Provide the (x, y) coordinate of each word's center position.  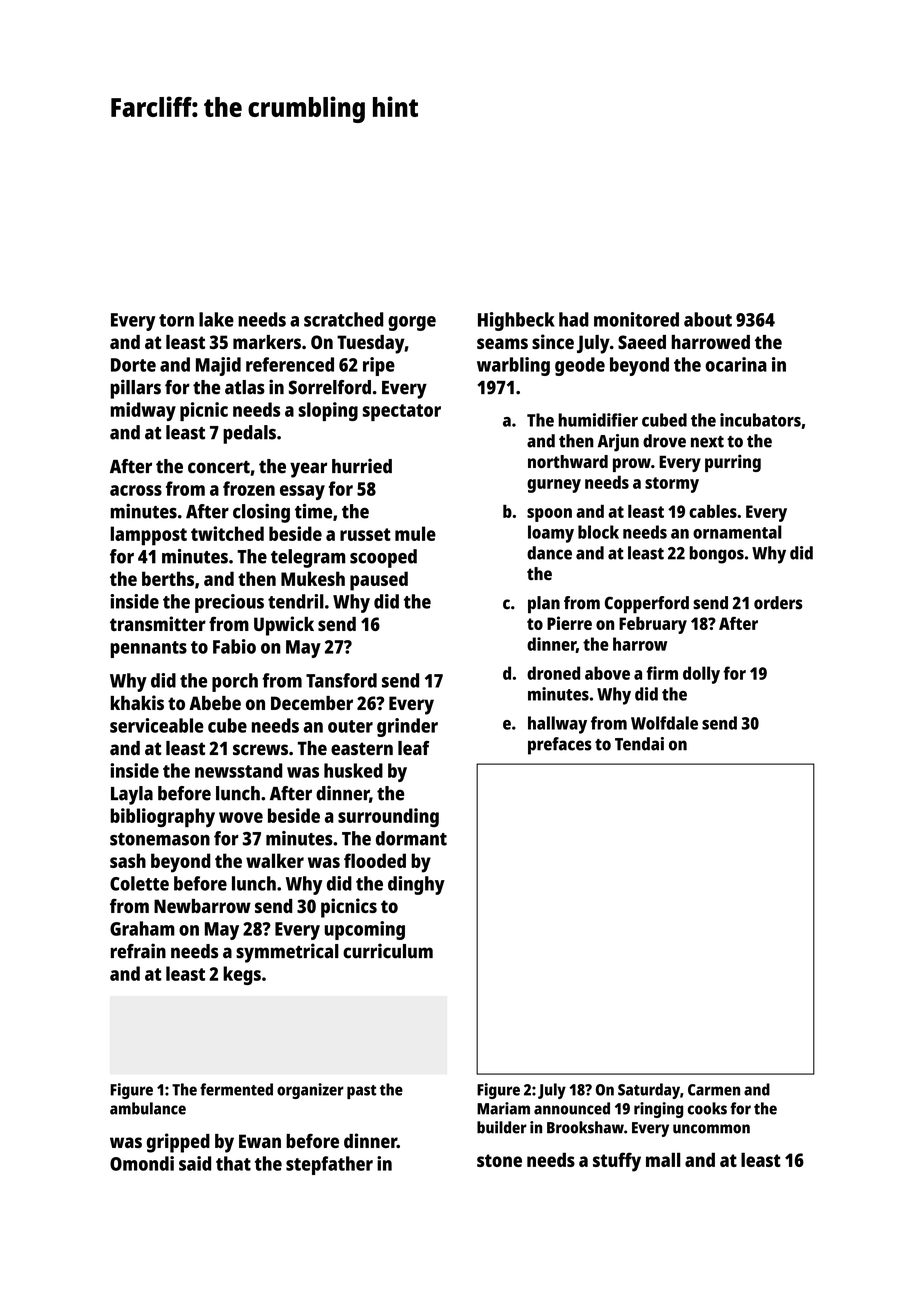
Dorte (133, 365)
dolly (701, 675)
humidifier (598, 420)
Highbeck (516, 321)
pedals (249, 434)
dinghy (416, 885)
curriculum (388, 951)
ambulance (148, 1108)
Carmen (714, 1090)
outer (350, 726)
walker (275, 860)
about (708, 319)
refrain (138, 951)
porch (235, 682)
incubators (760, 420)
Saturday (649, 1091)
